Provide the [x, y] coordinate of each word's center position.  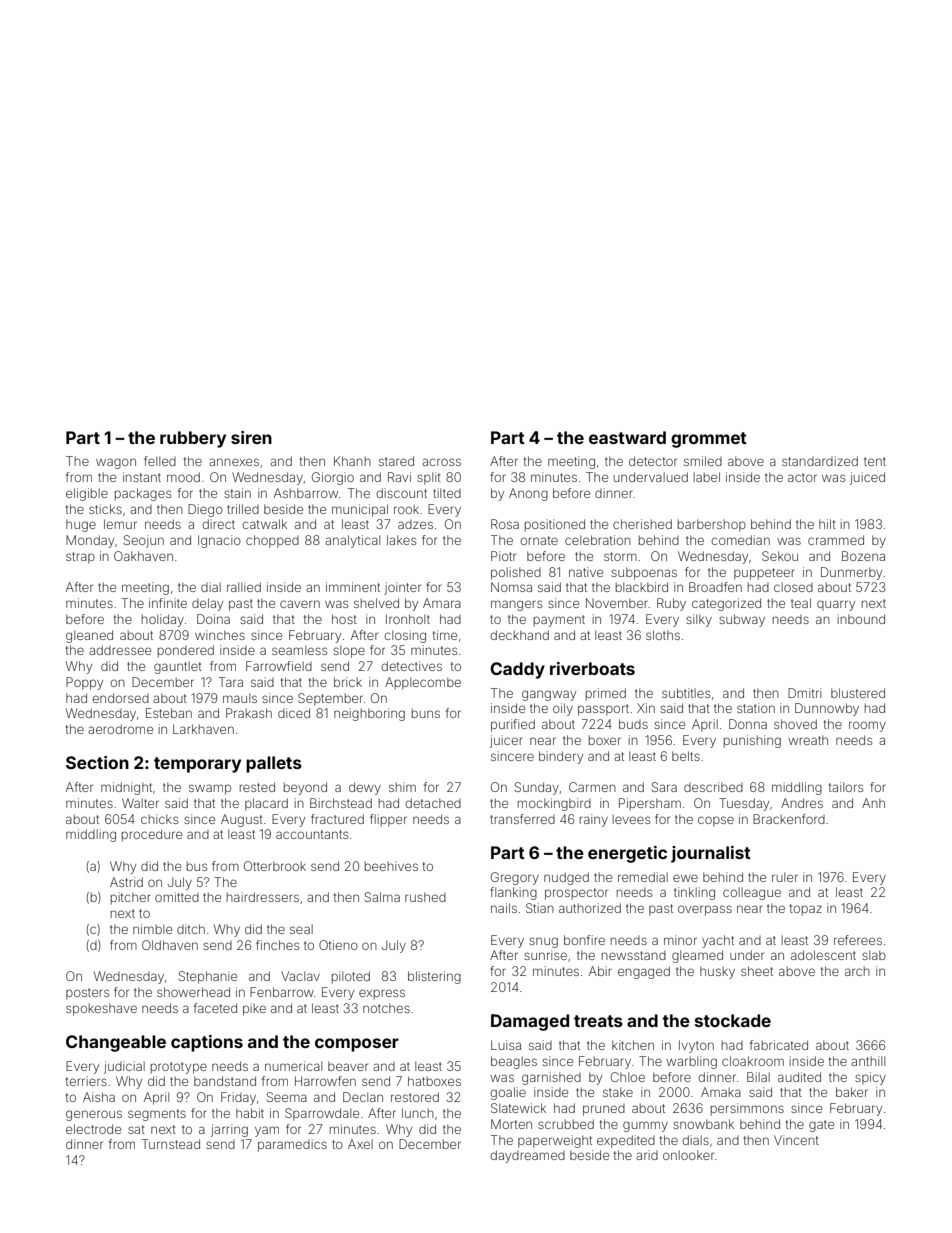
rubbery [193, 439]
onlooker [688, 1155]
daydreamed [527, 1156]
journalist [711, 854]
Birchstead [341, 803]
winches [220, 635]
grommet [709, 440]
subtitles [686, 693]
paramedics [292, 1145]
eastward [627, 437]
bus [197, 866]
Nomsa [511, 587]
